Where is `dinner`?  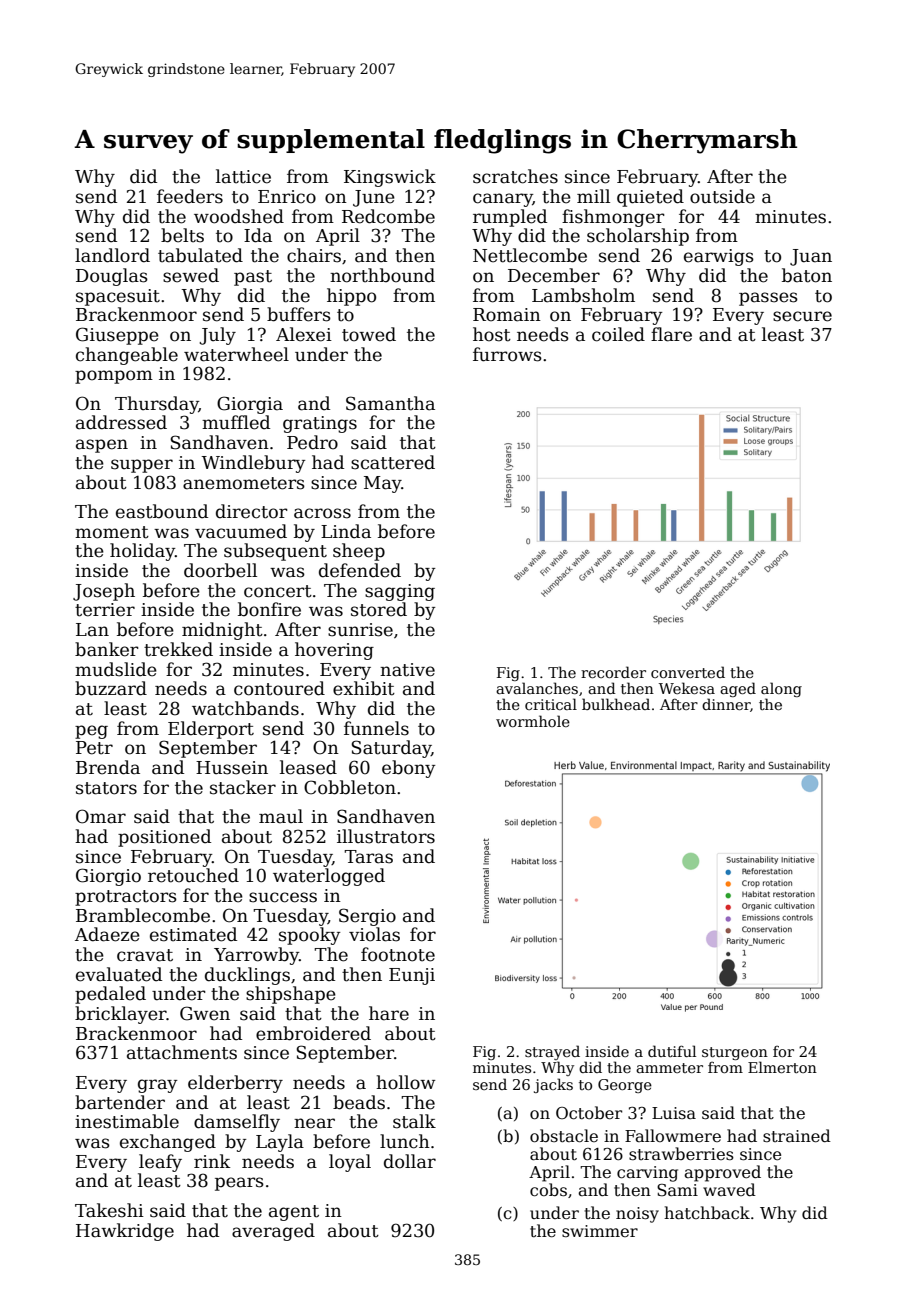
dinner is located at coordinates (726, 704).
